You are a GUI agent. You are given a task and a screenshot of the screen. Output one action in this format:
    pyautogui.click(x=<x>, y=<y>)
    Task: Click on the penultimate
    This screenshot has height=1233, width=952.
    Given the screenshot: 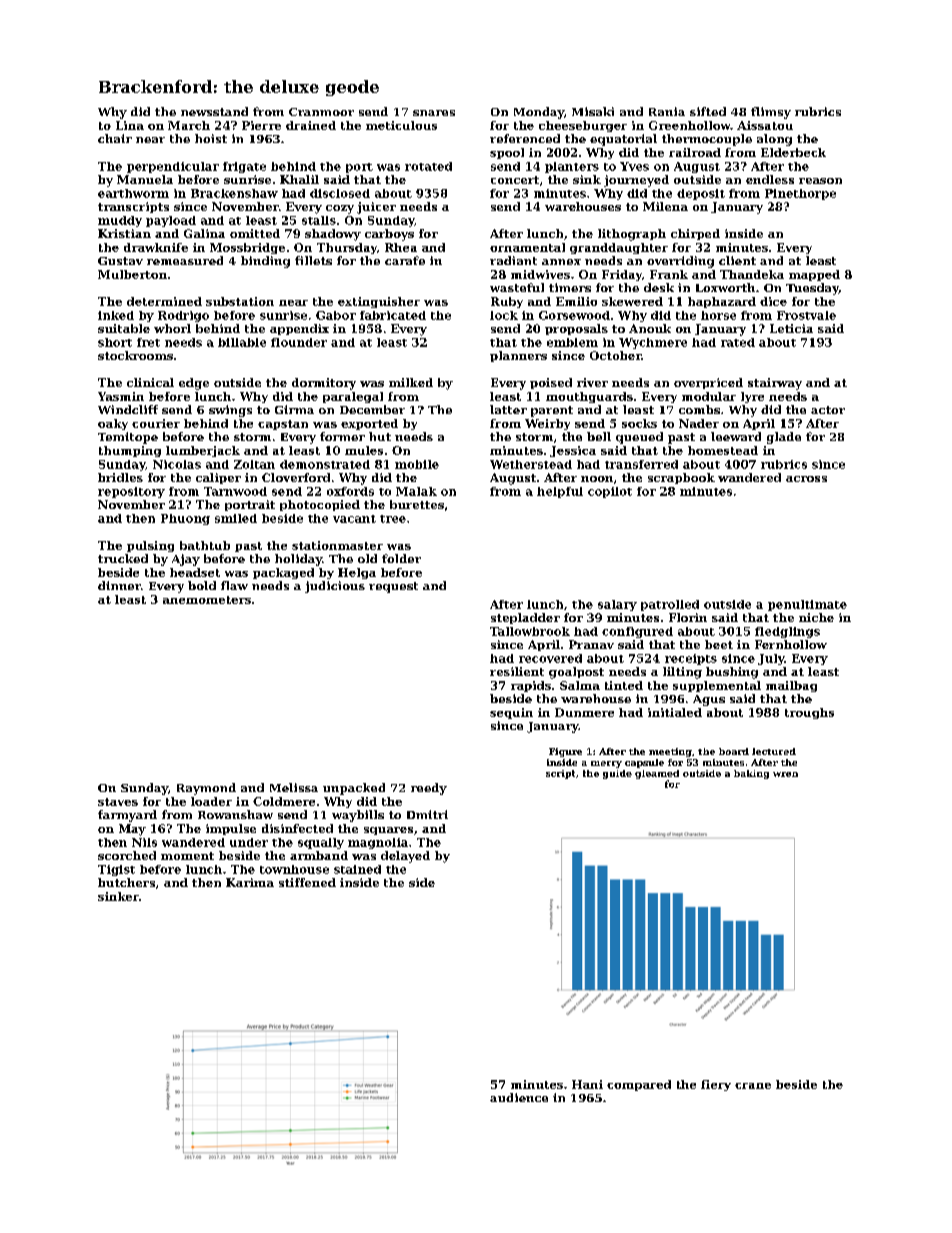 What is the action you would take?
    pyautogui.click(x=807, y=605)
